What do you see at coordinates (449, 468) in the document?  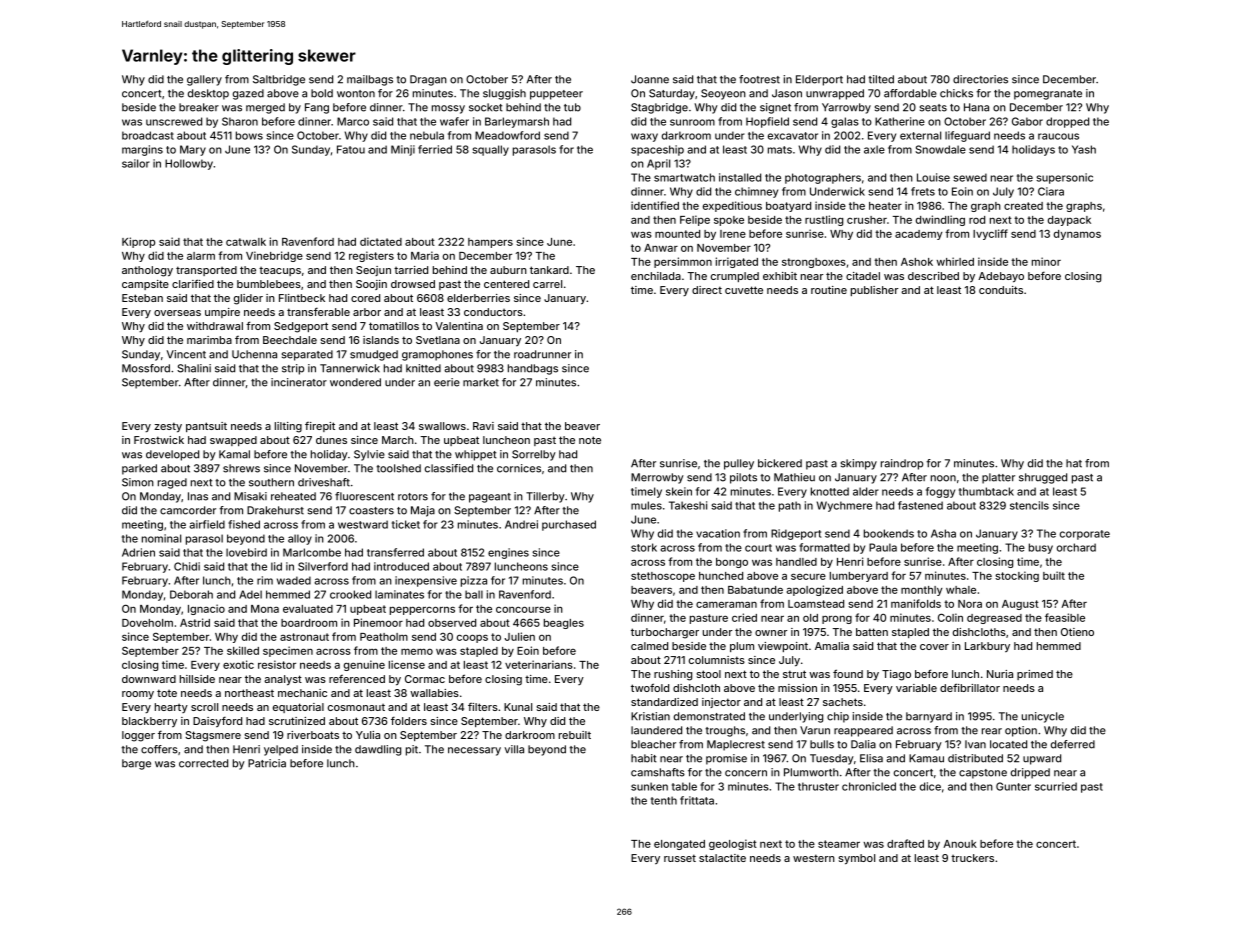 I see `classified` at bounding box center [449, 468].
